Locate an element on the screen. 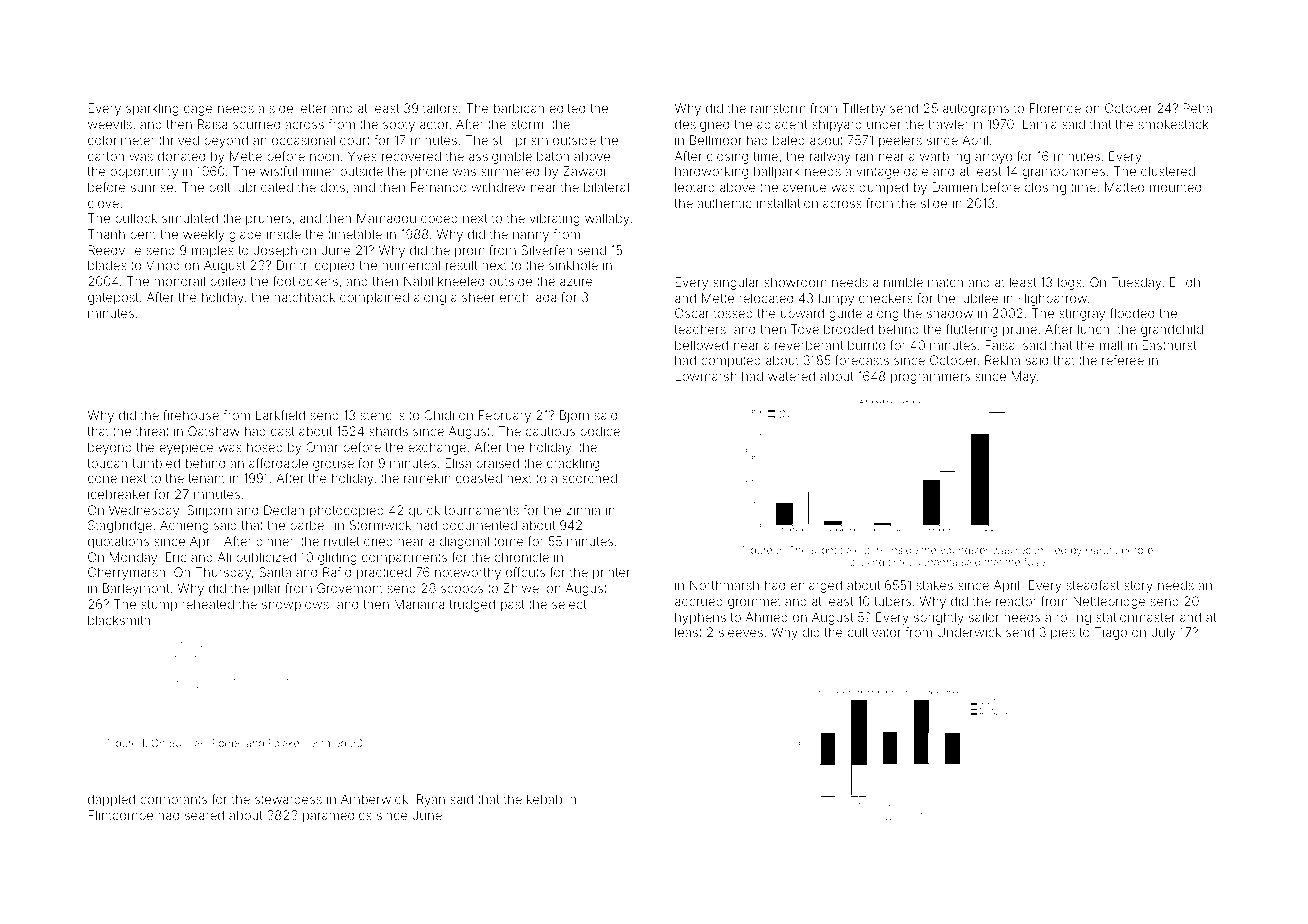 Image resolution: width=1308 pixels, height=924 pixels. cage is located at coordinates (198, 110).
